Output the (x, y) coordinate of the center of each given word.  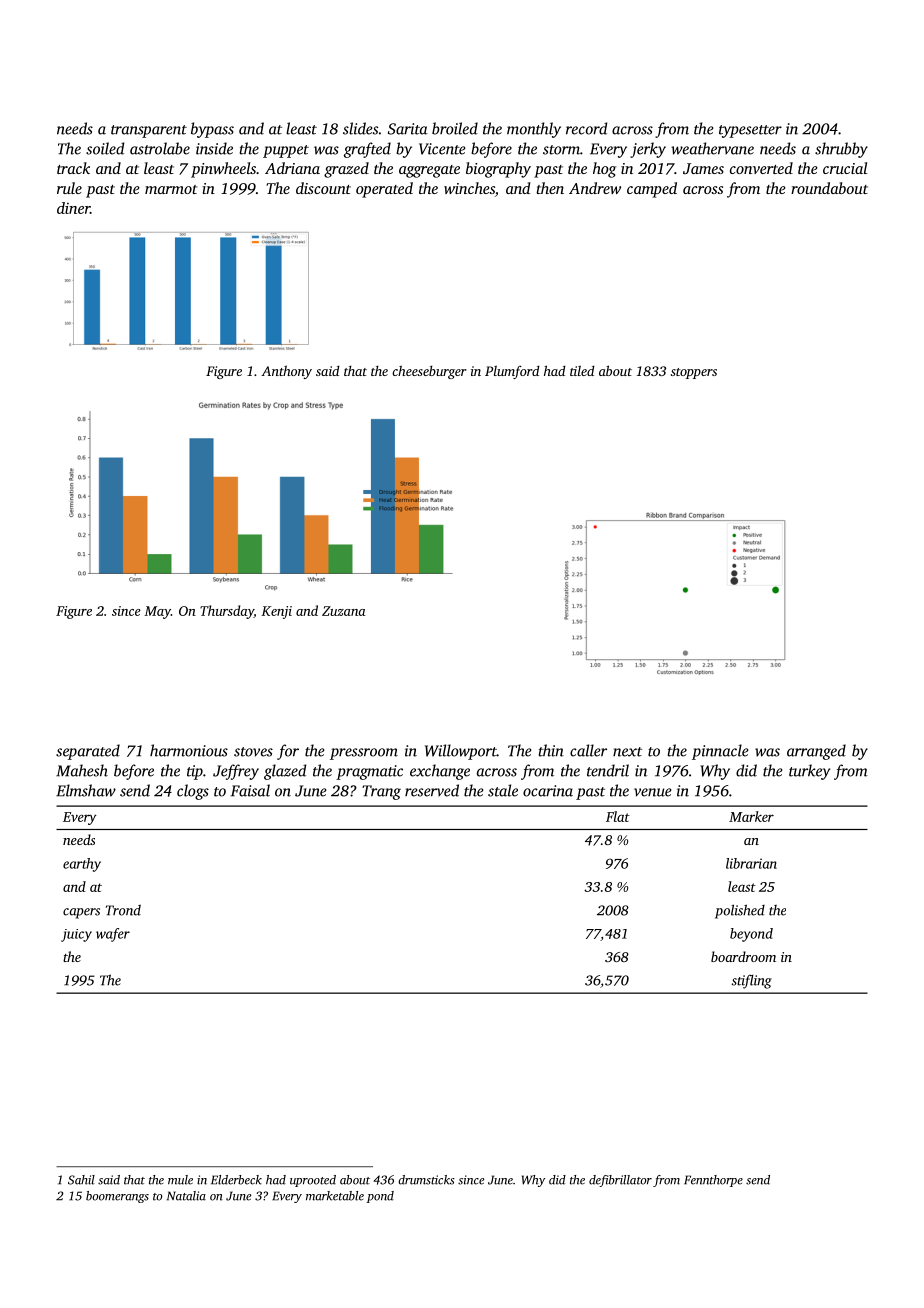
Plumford (512, 372)
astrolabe (160, 148)
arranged (816, 752)
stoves (253, 752)
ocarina (548, 791)
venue (652, 792)
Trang (381, 792)
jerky (648, 150)
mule (180, 1180)
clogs (193, 792)
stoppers (694, 373)
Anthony (286, 372)
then (550, 188)
